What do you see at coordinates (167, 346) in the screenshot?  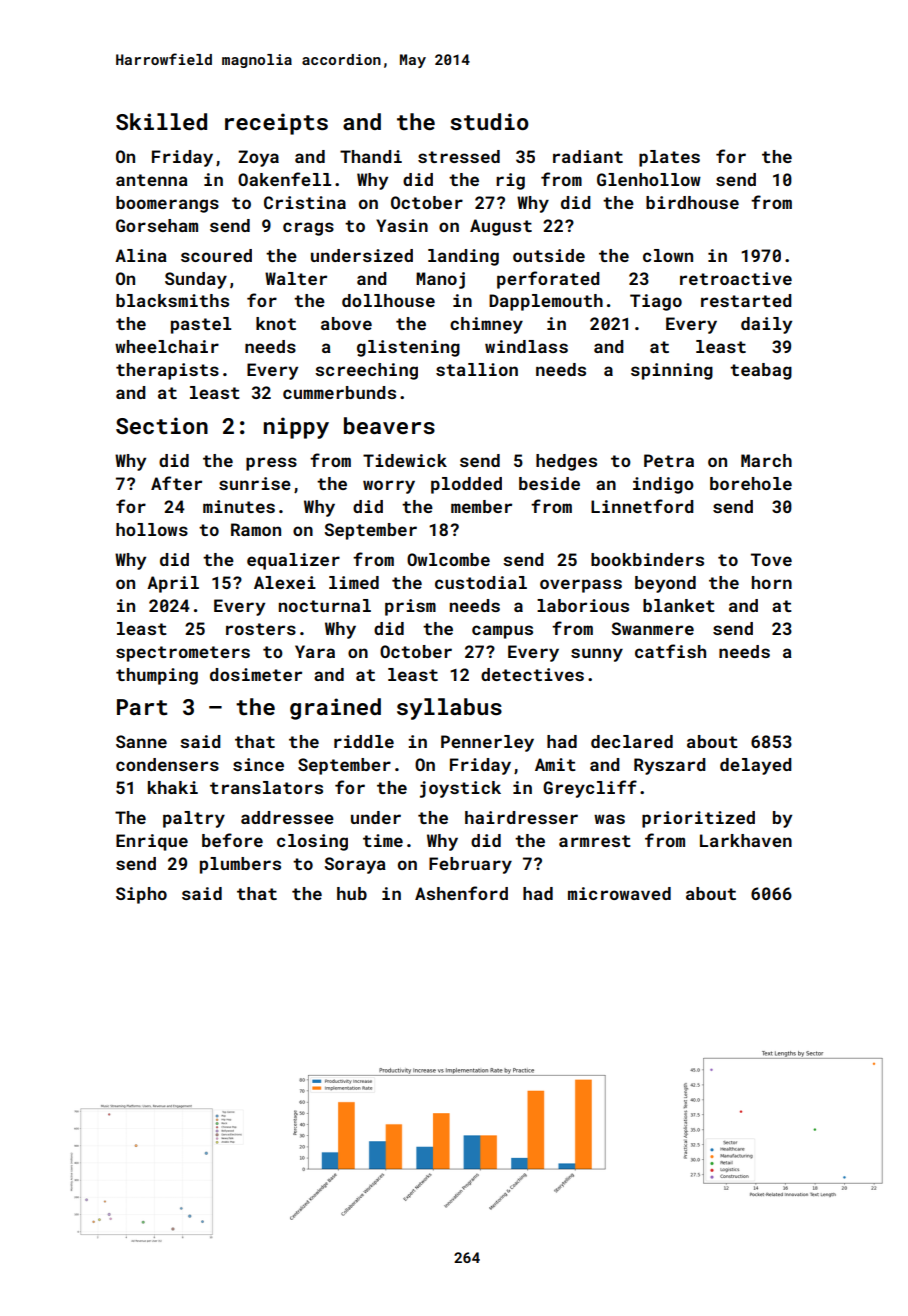 I see `wheelchair` at bounding box center [167, 346].
